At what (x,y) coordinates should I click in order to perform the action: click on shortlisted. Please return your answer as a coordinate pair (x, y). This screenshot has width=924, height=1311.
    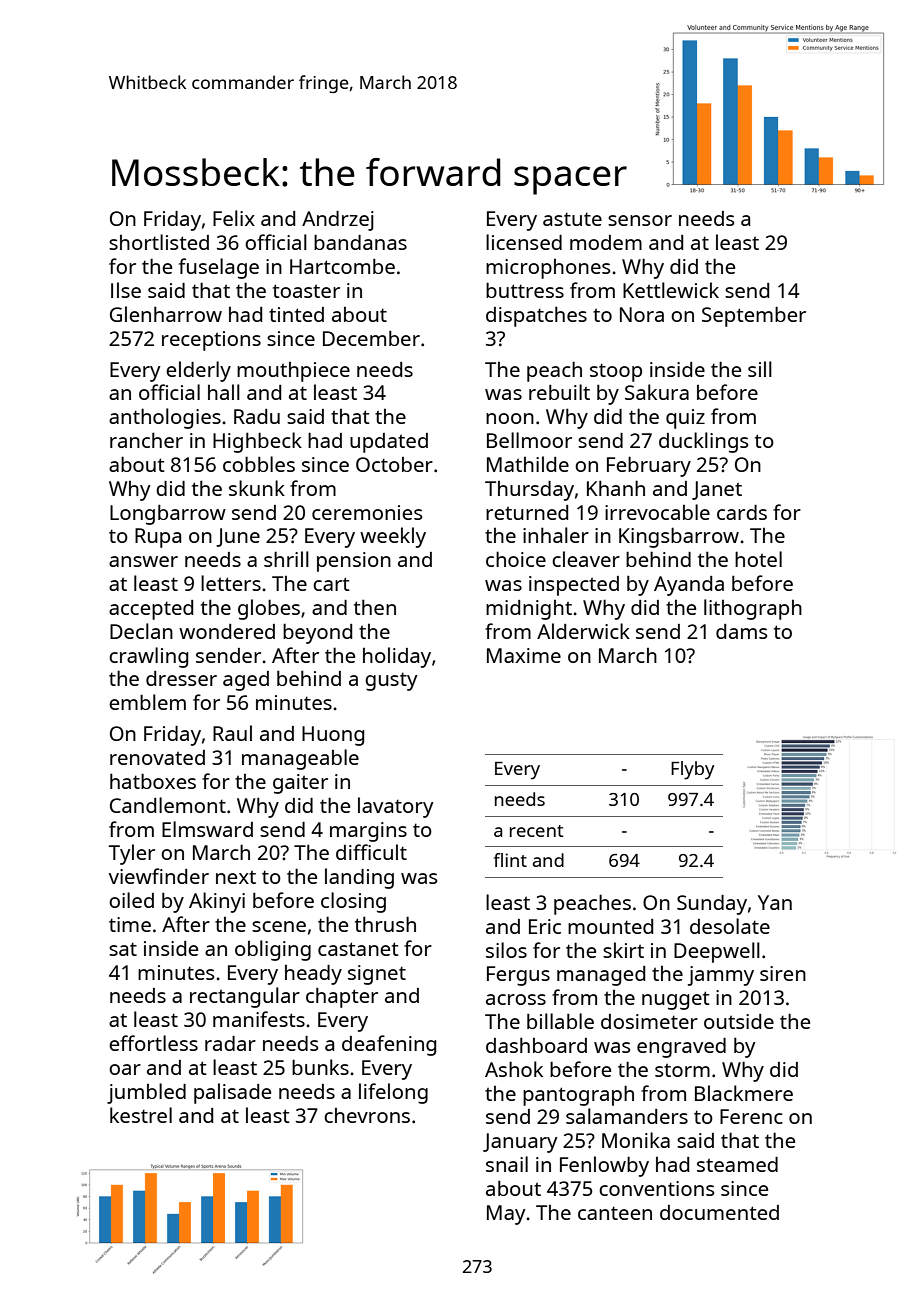
    Looking at the image, I should click on (159, 242).
